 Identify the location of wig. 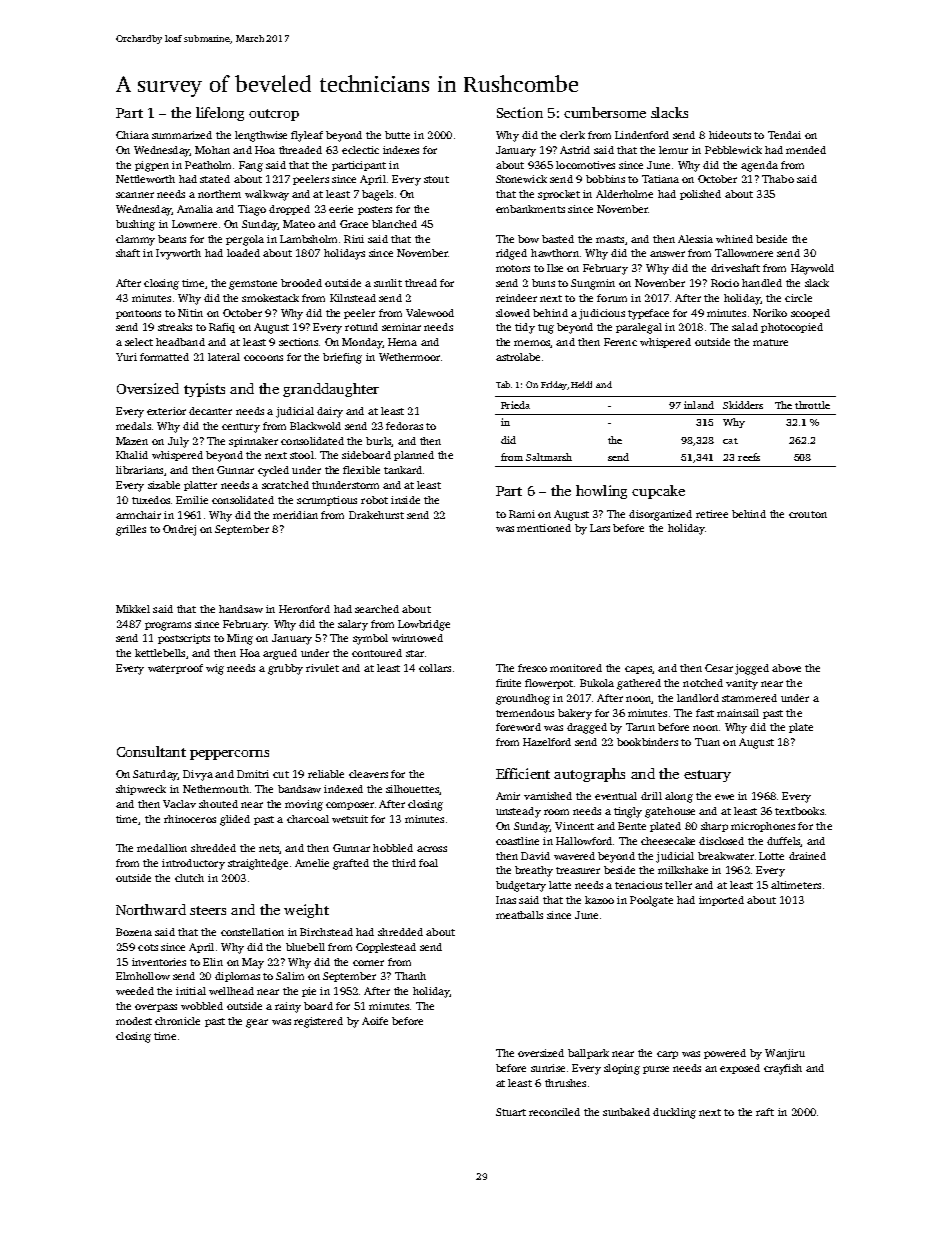
(215, 669).
